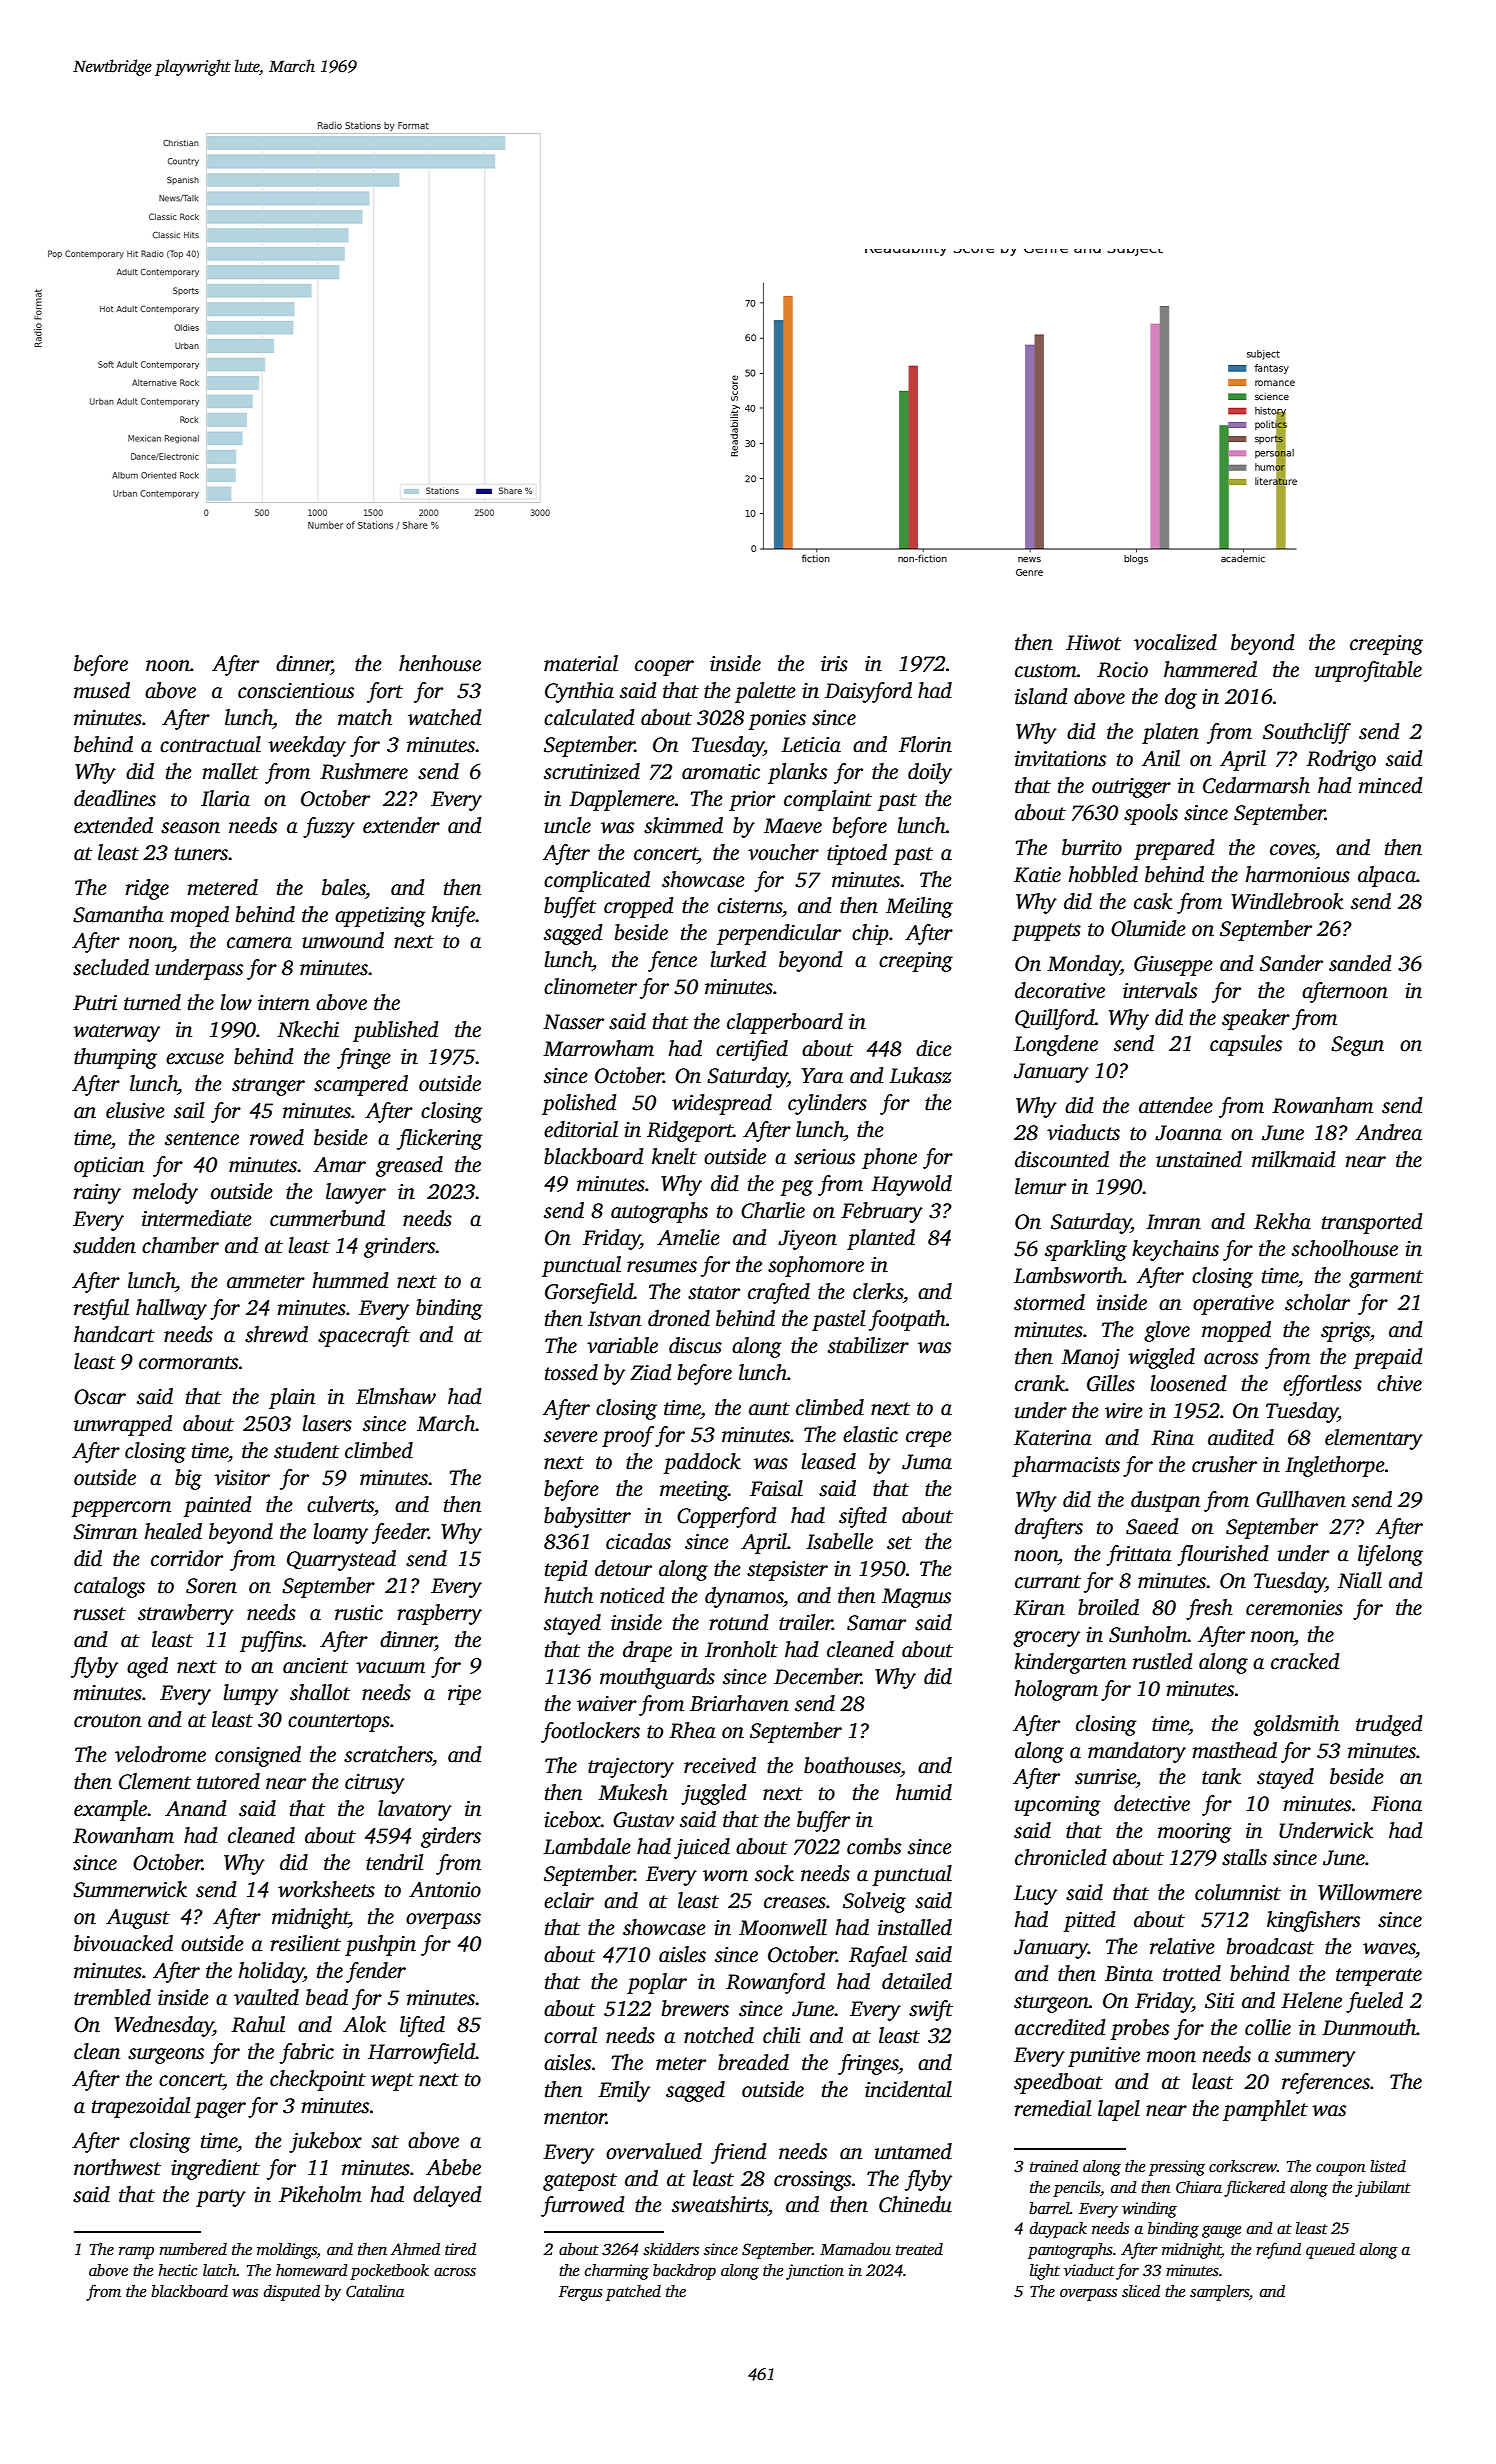 This document has height=2464, width=1496. What do you see at coordinates (785, 1023) in the document?
I see `clapperboard` at bounding box center [785, 1023].
